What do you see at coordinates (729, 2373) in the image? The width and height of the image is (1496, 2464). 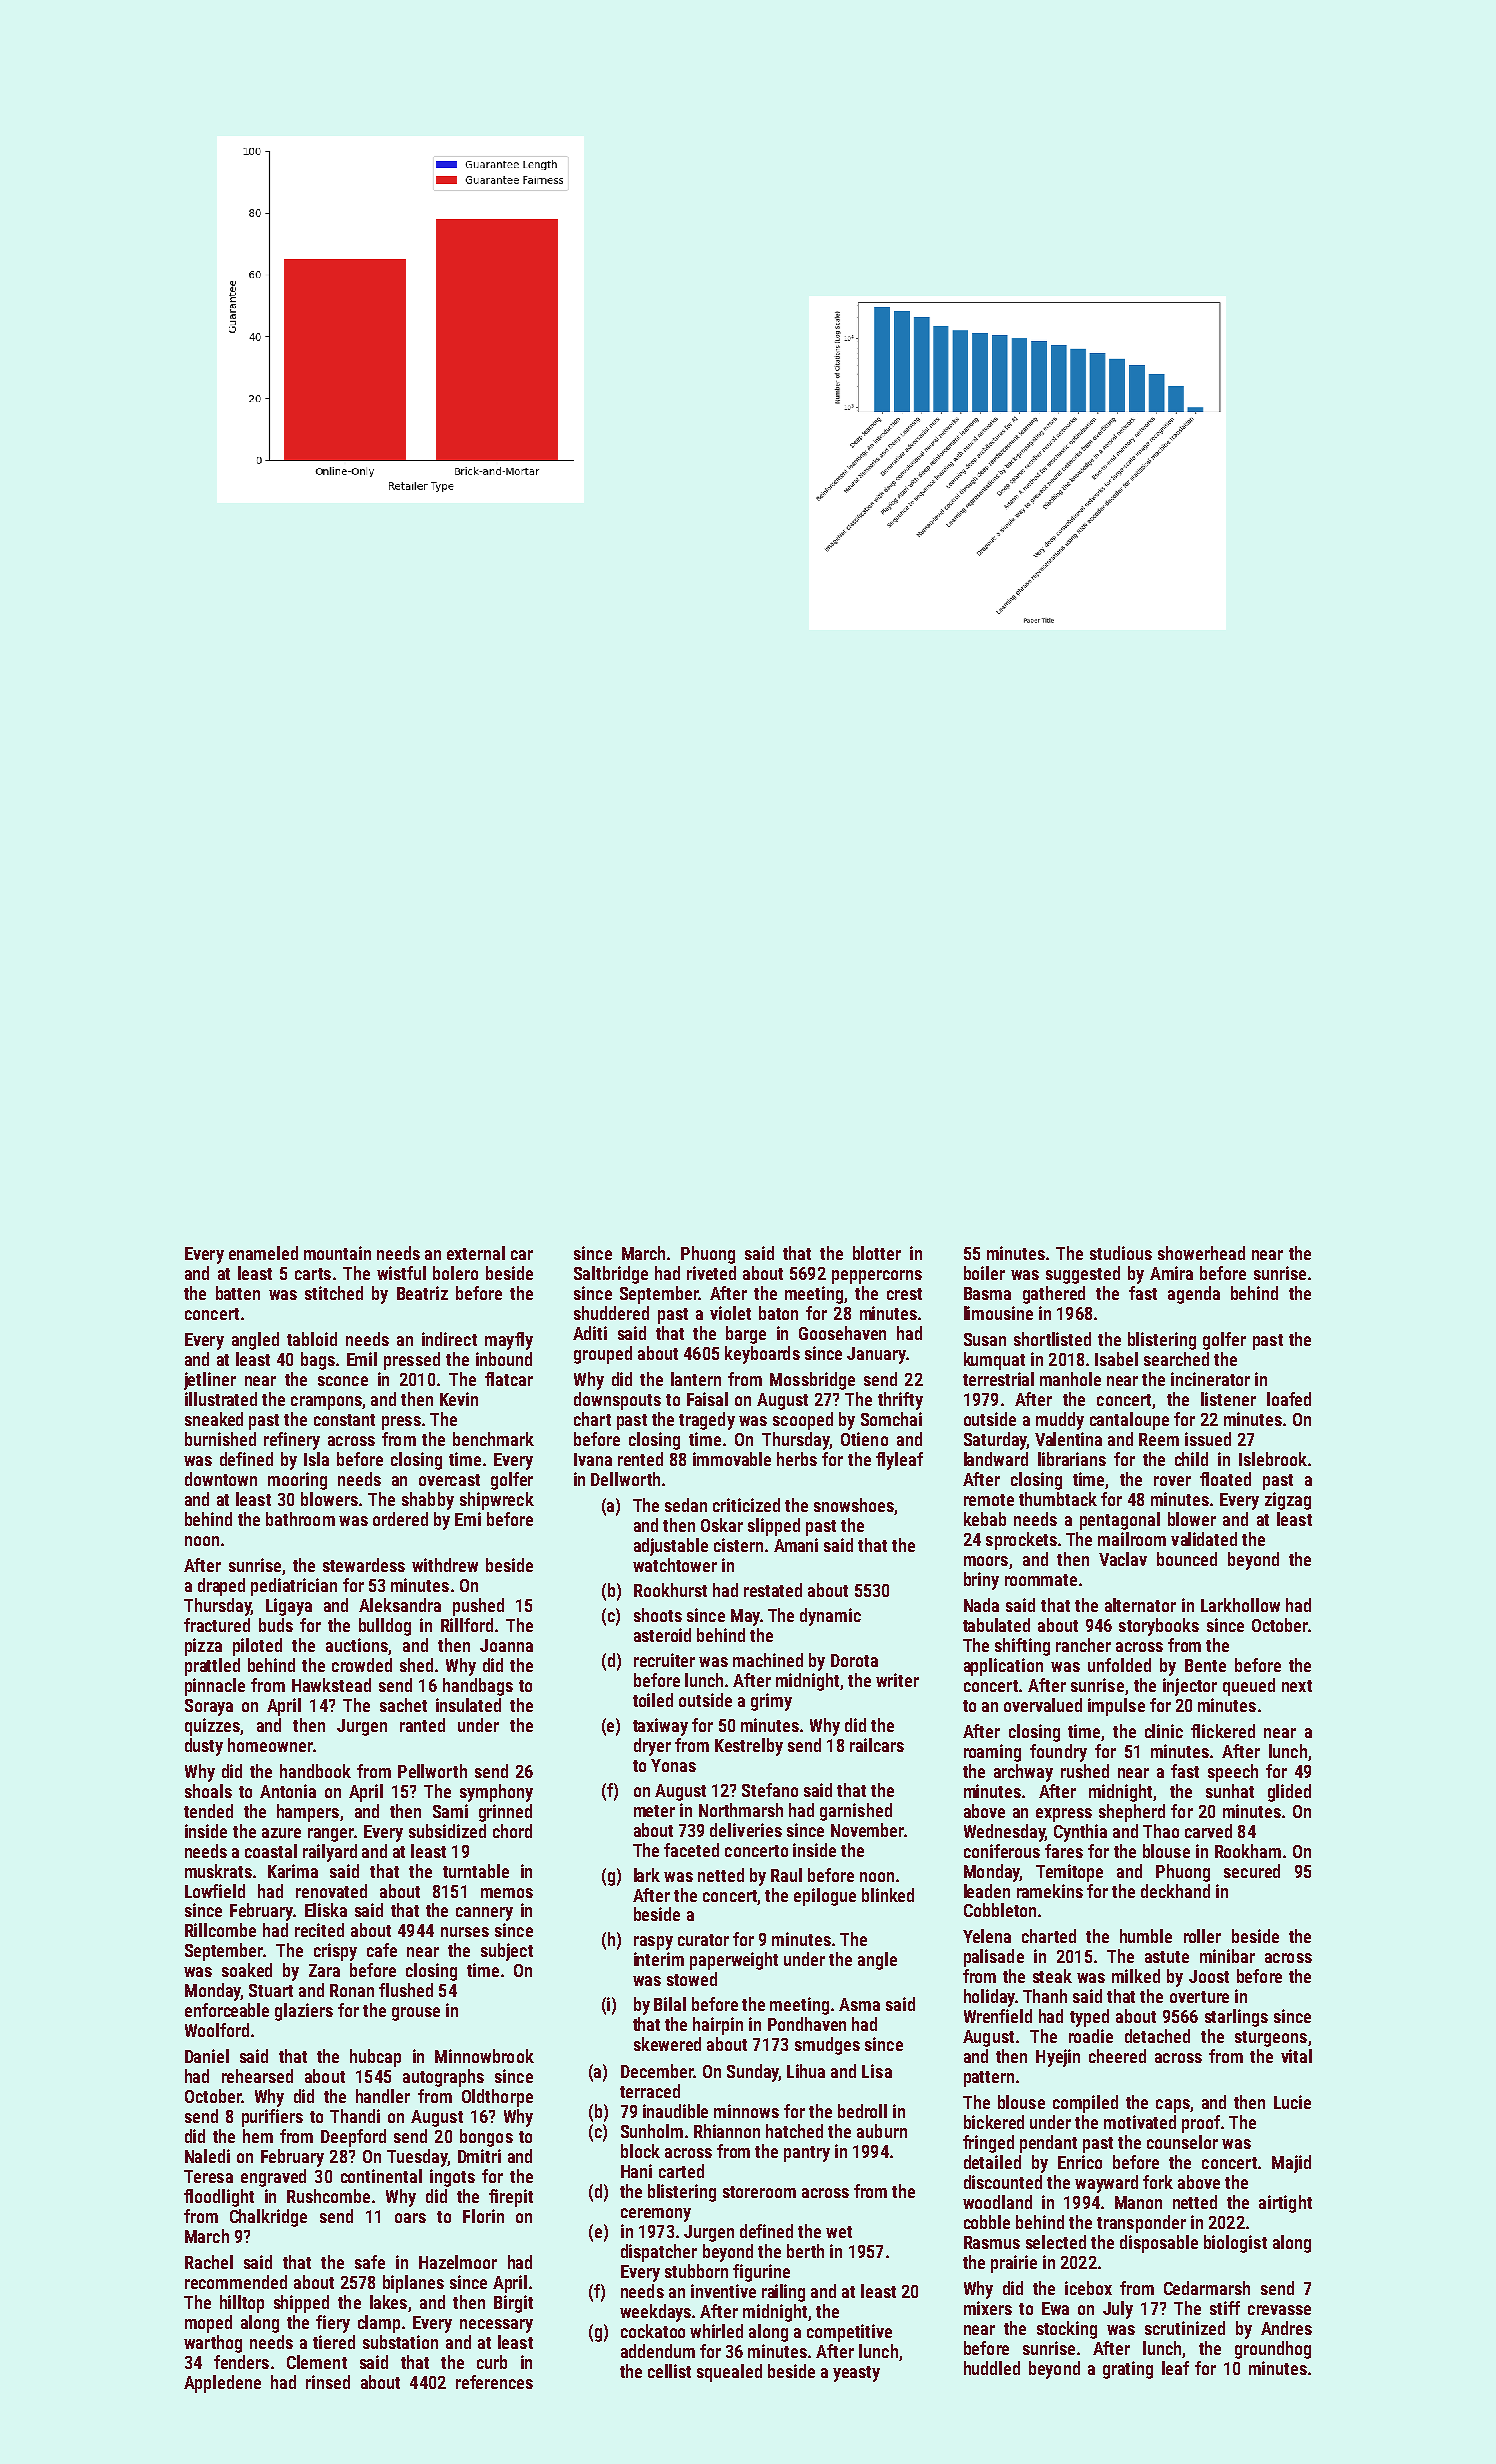 I see `squealed` at bounding box center [729, 2373].
